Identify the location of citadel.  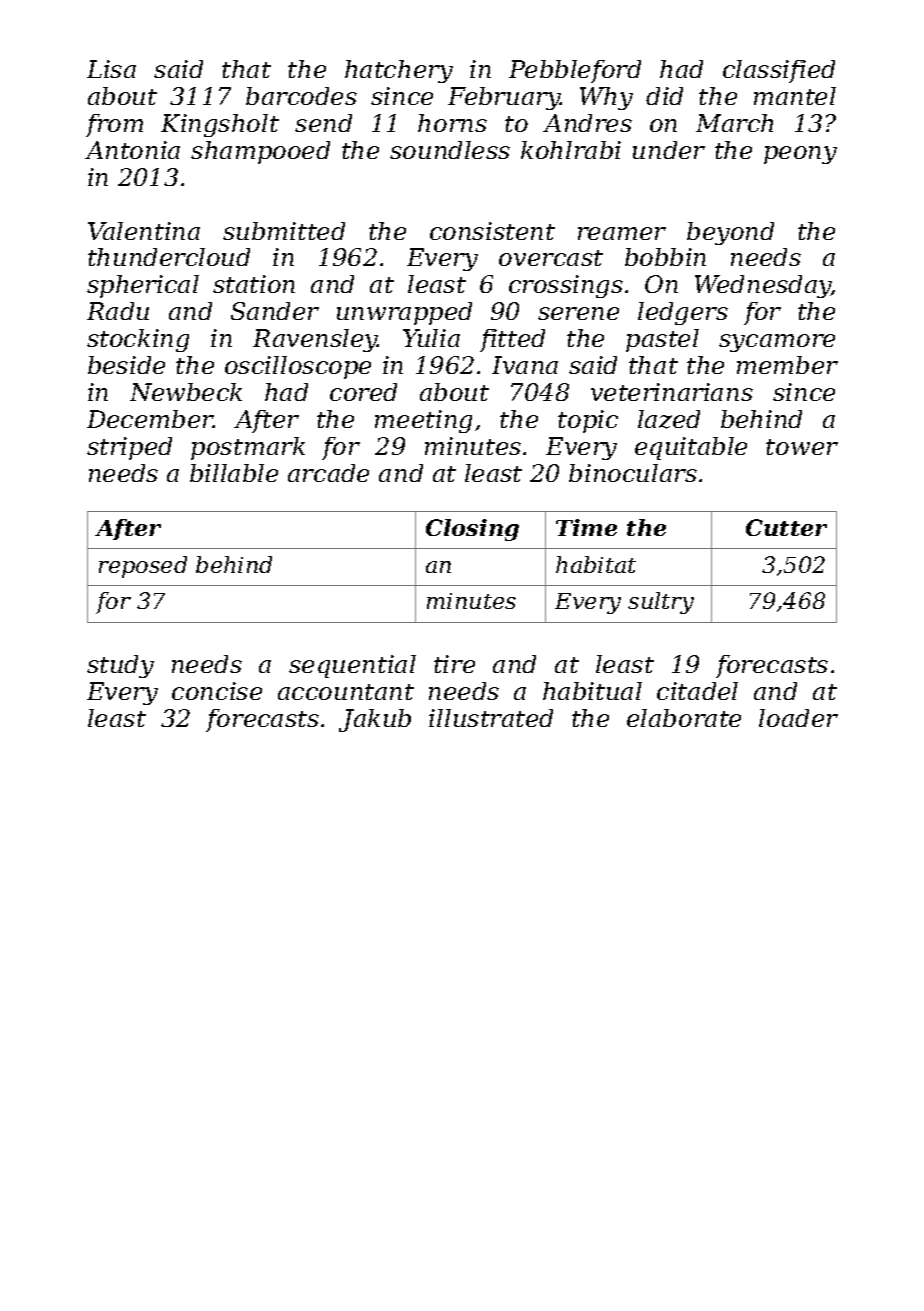
(697, 691).
